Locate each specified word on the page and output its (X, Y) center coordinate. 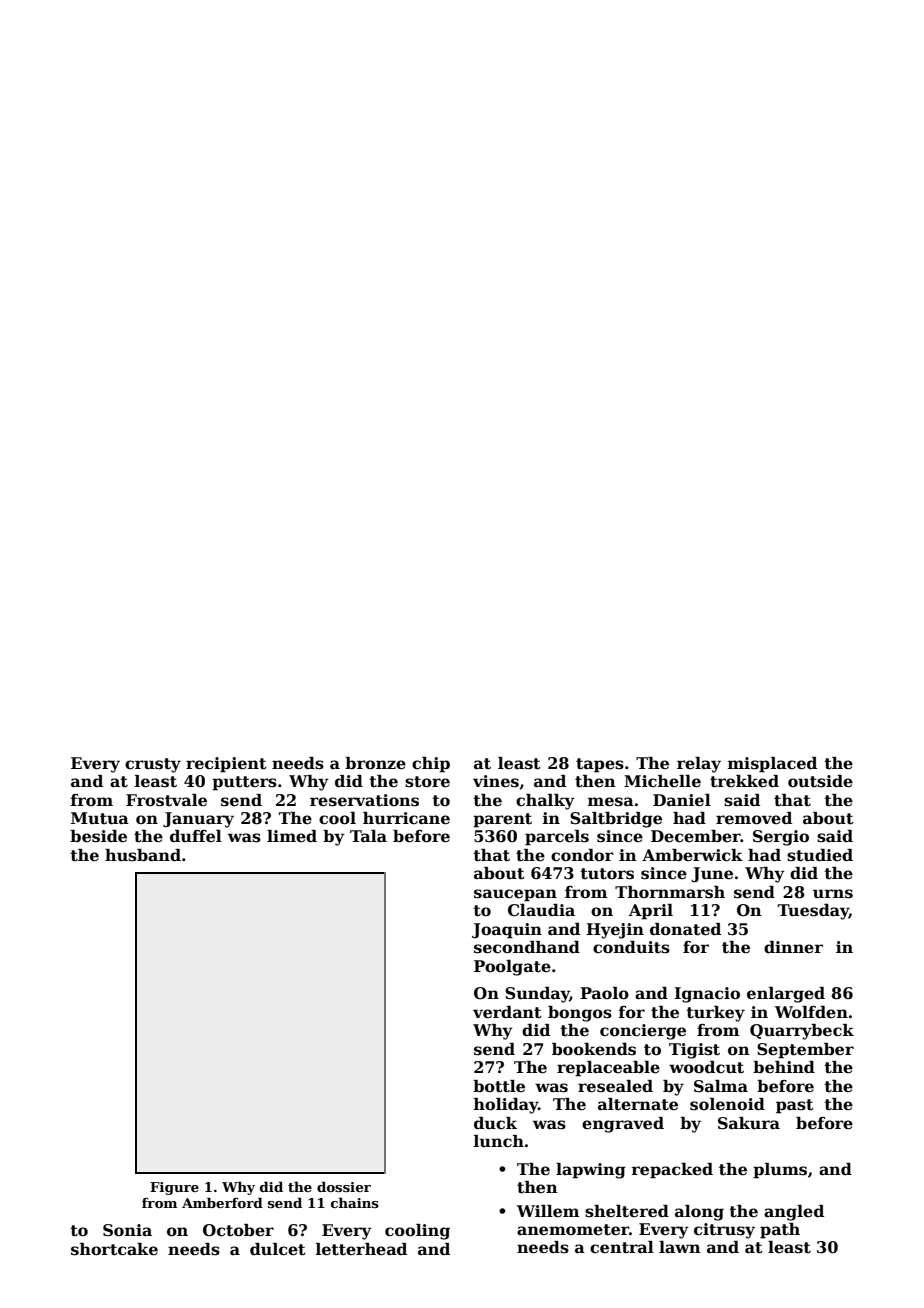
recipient (226, 765)
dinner (793, 947)
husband (143, 855)
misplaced (772, 765)
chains (355, 1202)
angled (794, 1213)
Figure (174, 1188)
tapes (600, 765)
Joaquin (507, 931)
